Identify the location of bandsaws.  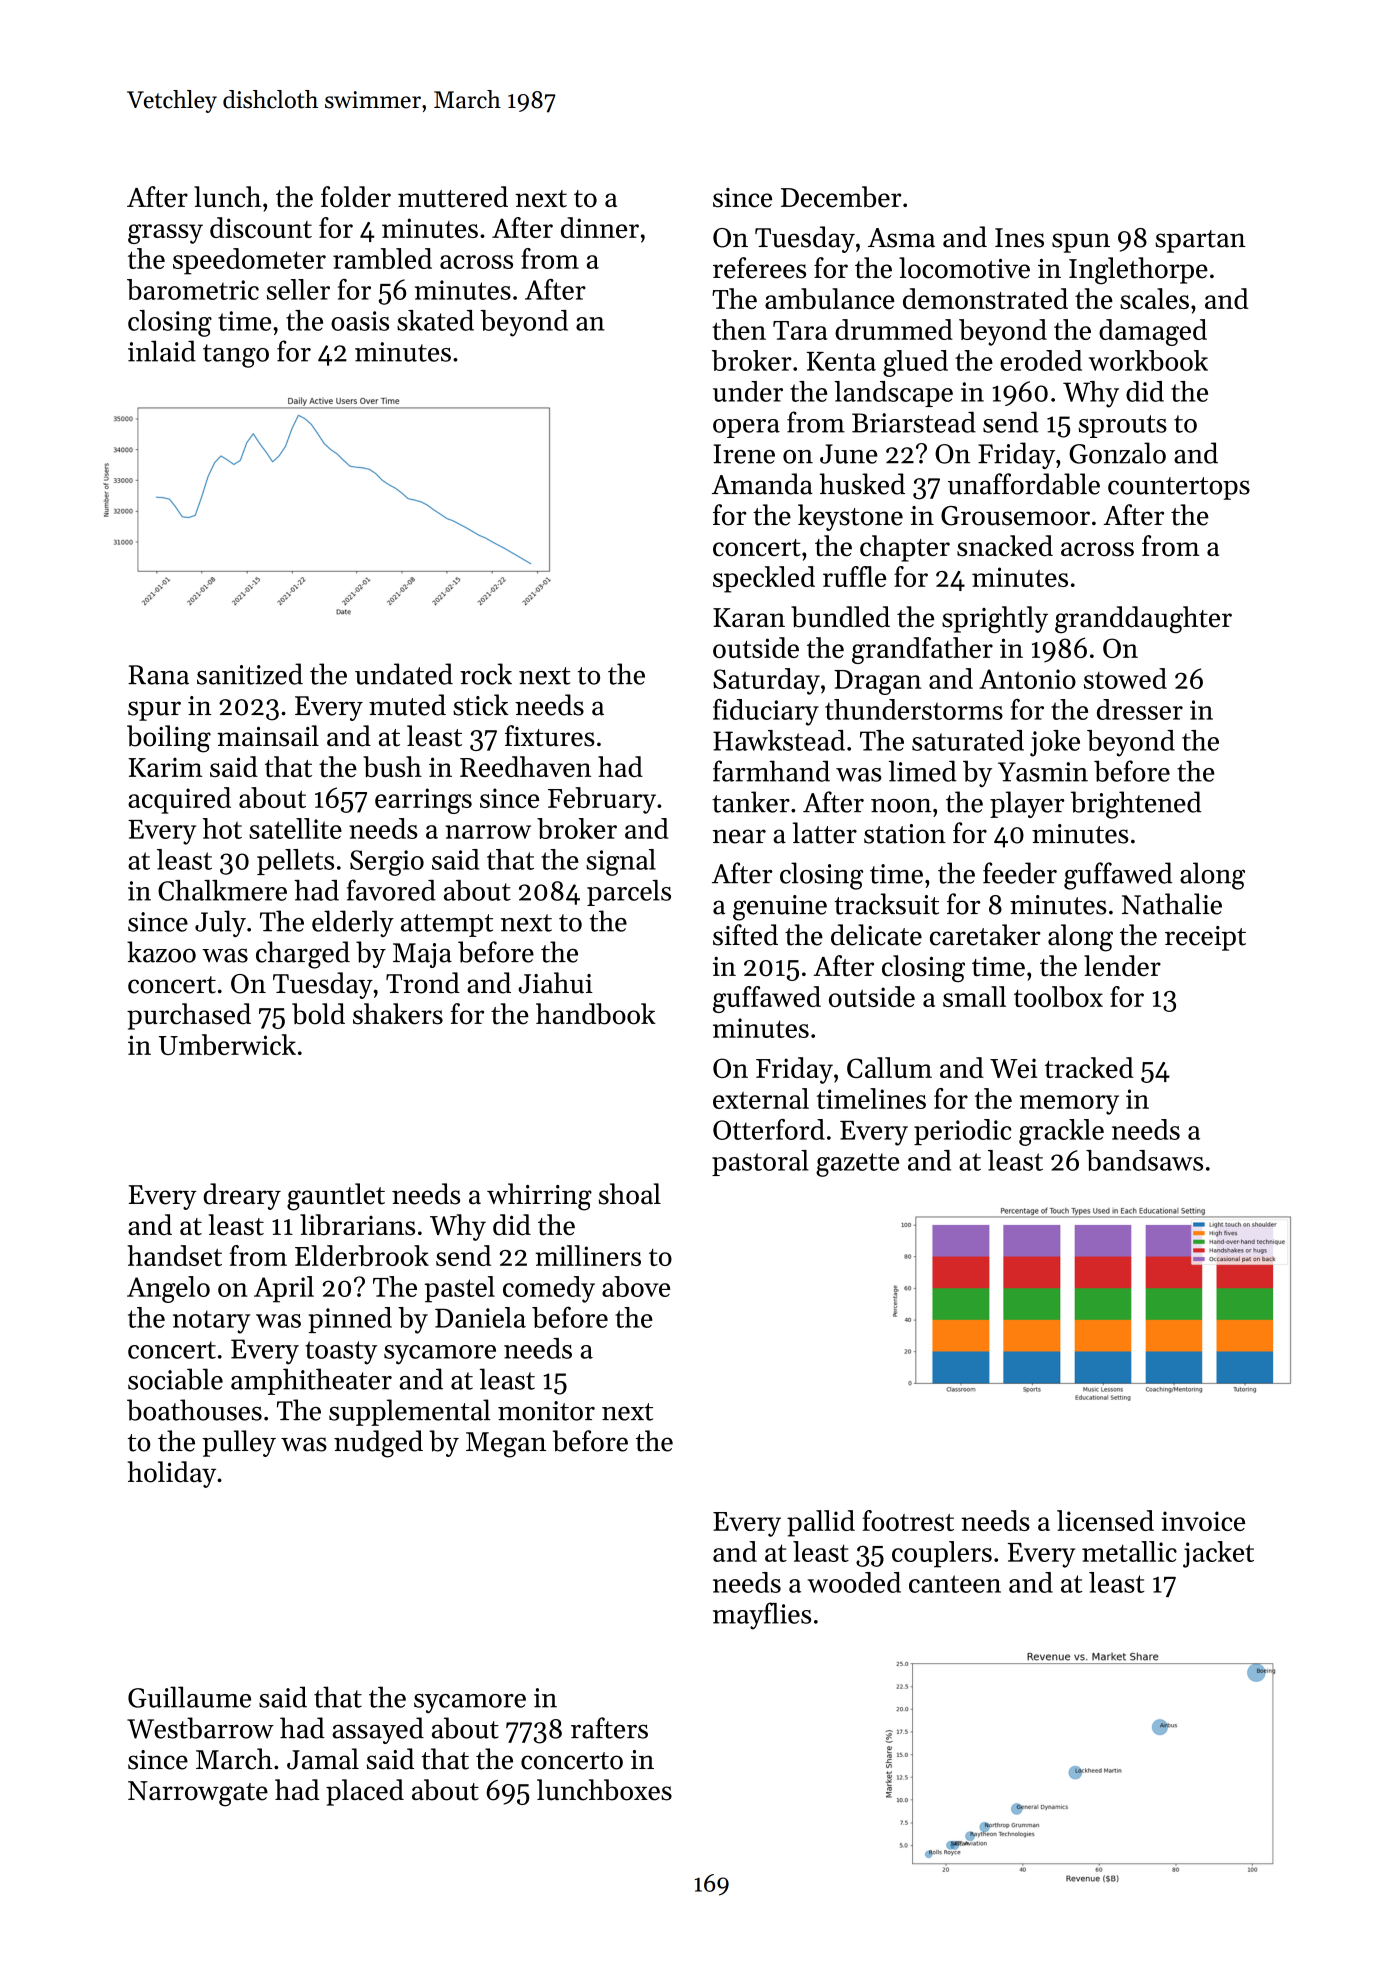
(1144, 1160).
